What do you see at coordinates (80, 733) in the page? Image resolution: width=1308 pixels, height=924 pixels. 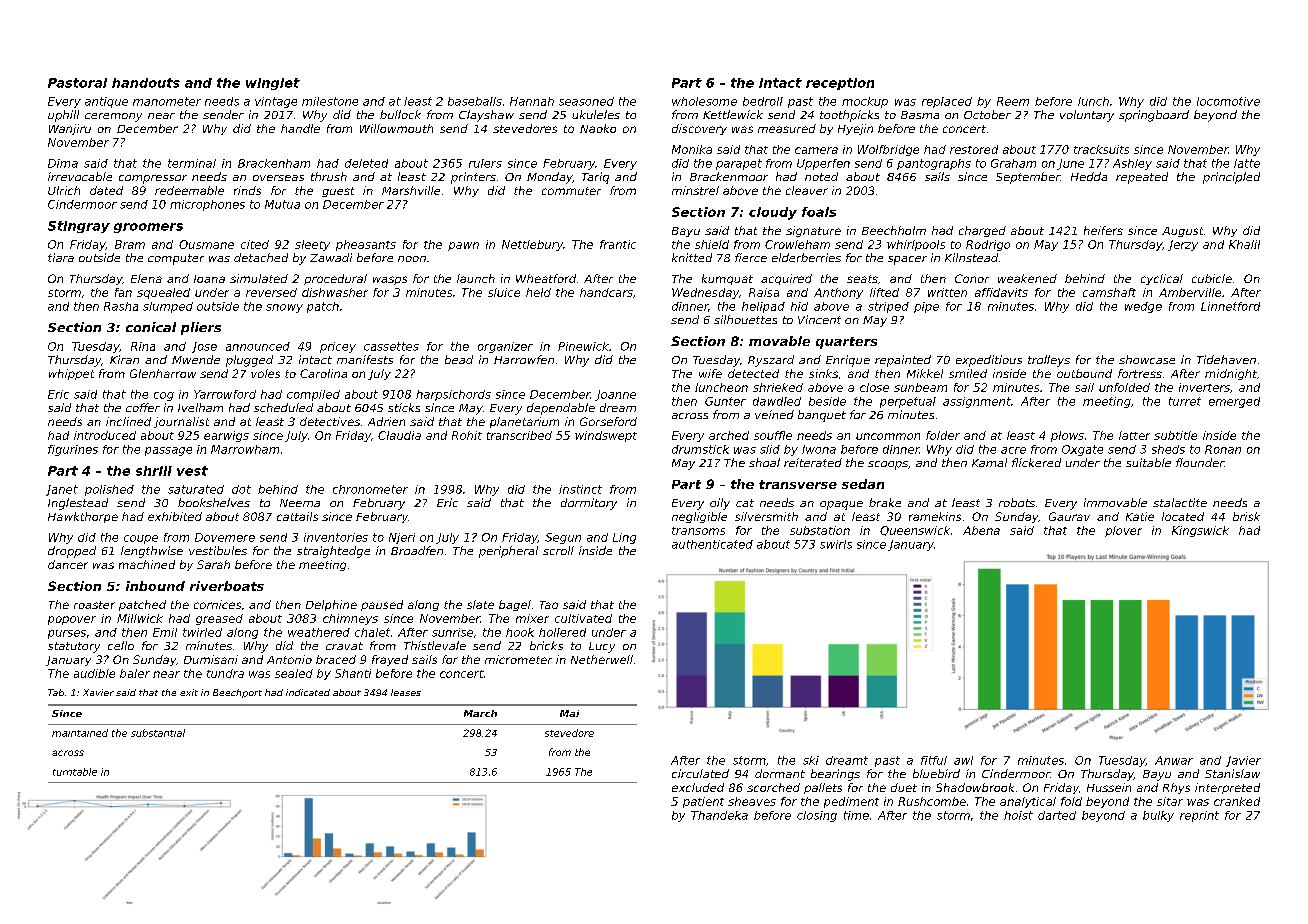 I see `maintained` at bounding box center [80, 733].
